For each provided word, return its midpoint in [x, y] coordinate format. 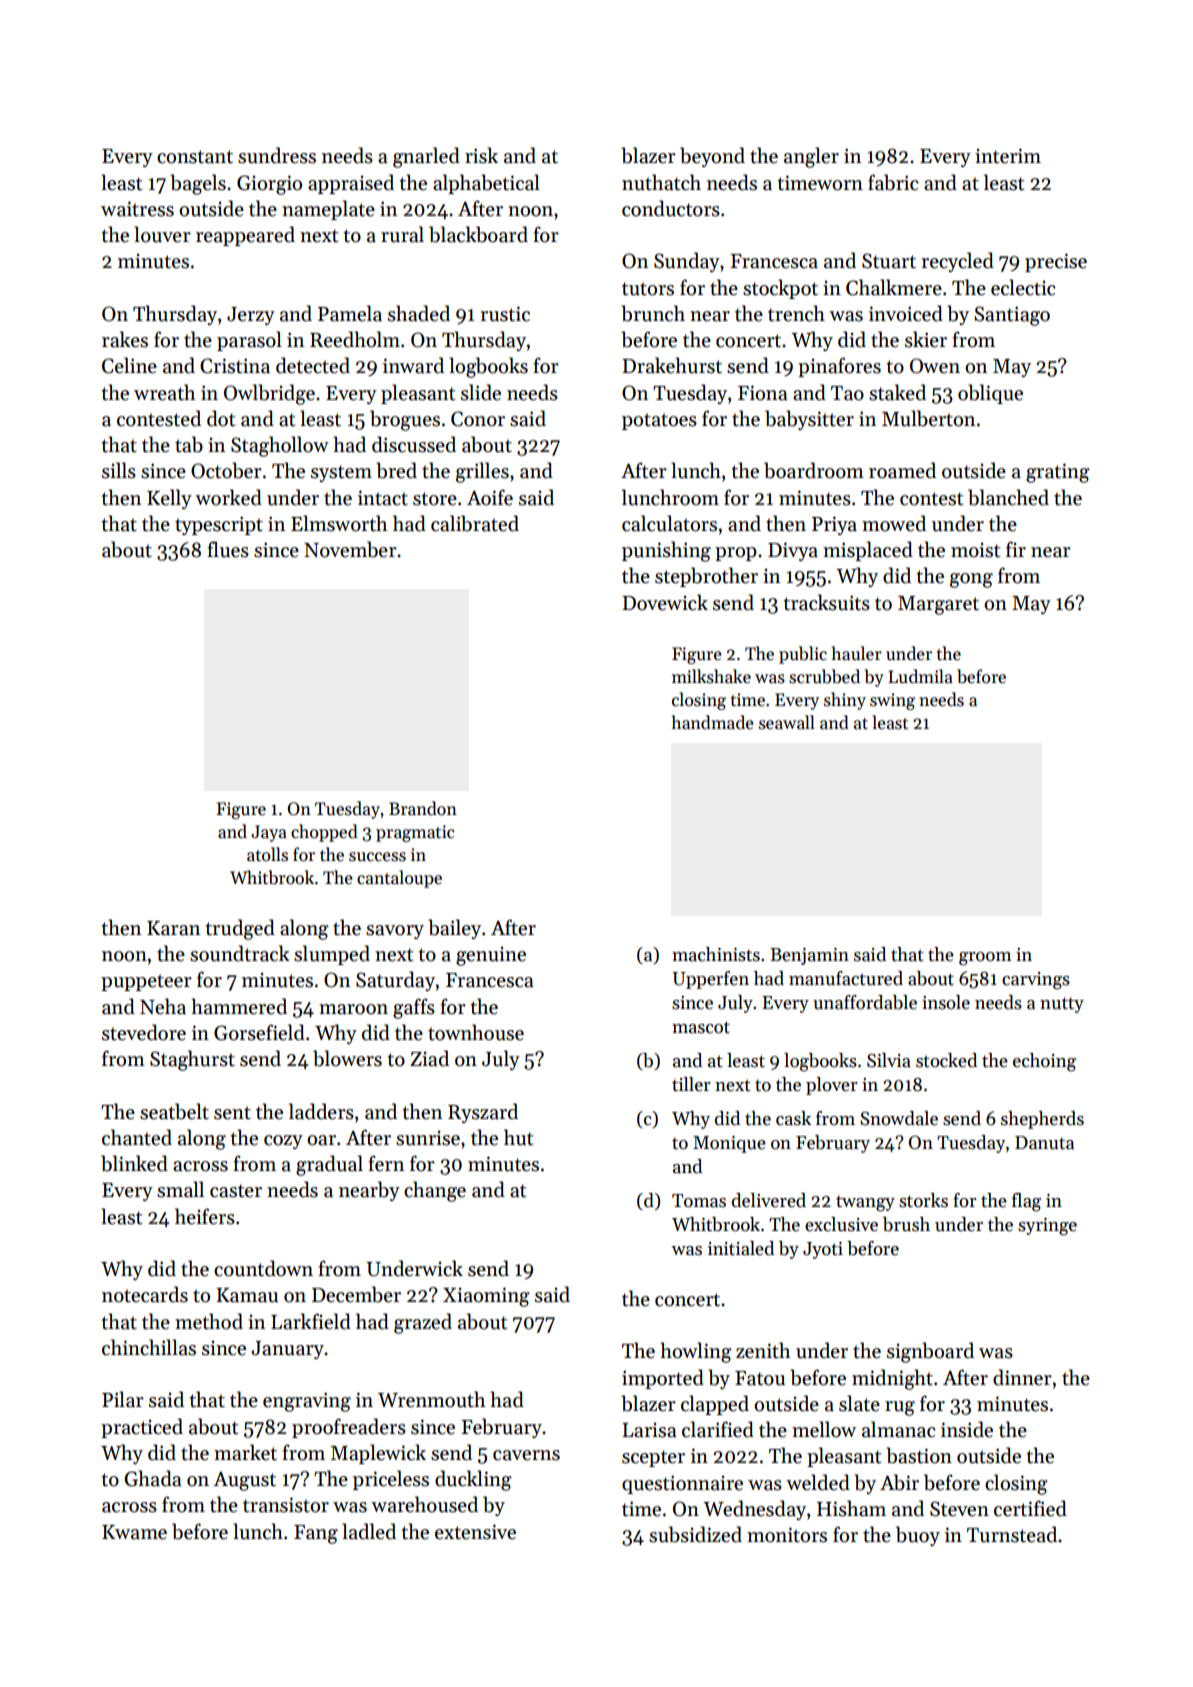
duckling [473, 1480]
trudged [240, 929]
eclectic [1023, 287]
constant [195, 157]
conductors [671, 208]
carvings [1036, 981]
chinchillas [149, 1347]
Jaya [269, 833]
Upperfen [710, 980]
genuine [491, 956]
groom [985, 959]
